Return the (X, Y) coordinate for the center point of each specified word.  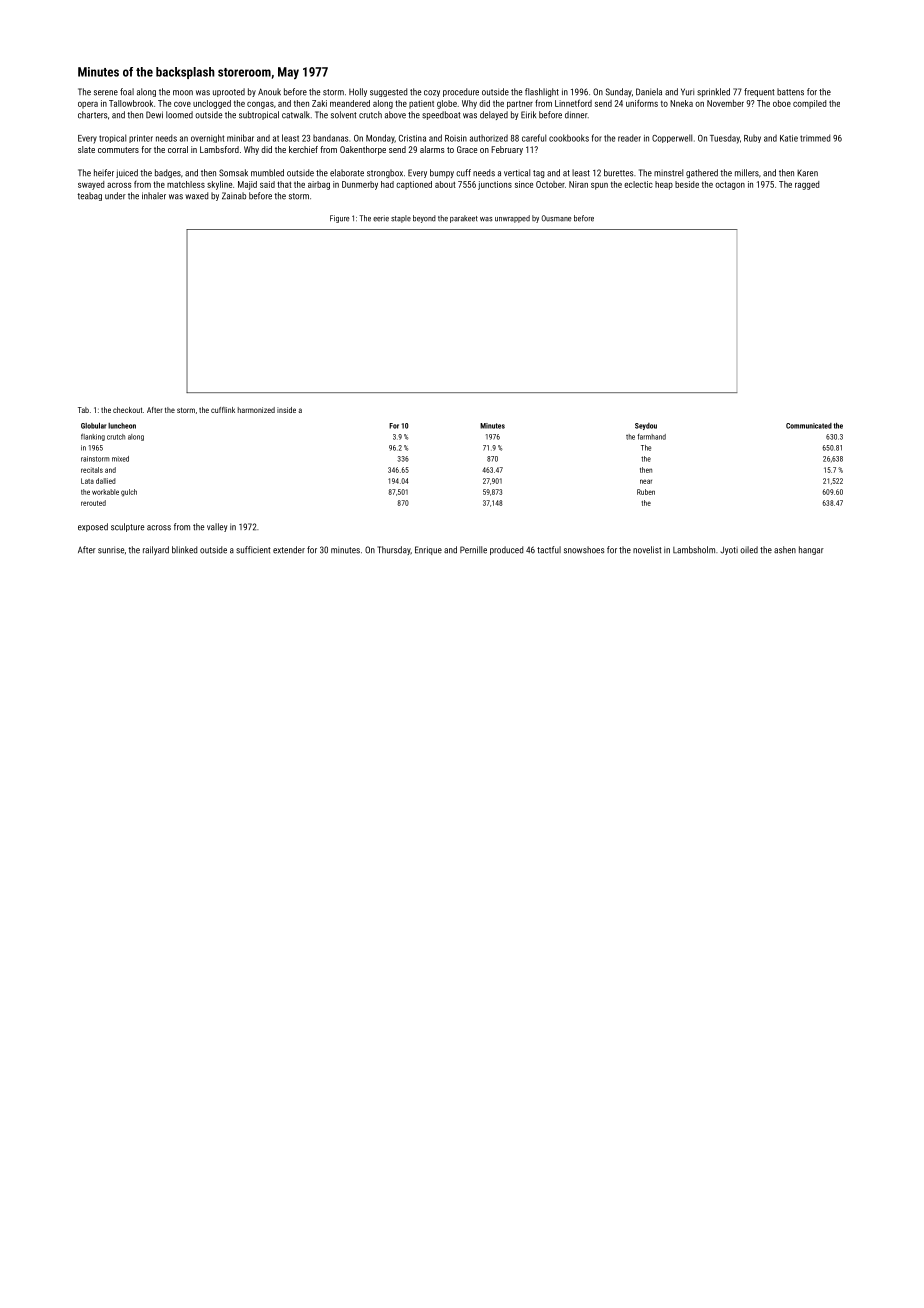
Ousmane (556, 218)
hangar (811, 550)
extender (289, 550)
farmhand (651, 437)
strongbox (385, 173)
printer (141, 139)
